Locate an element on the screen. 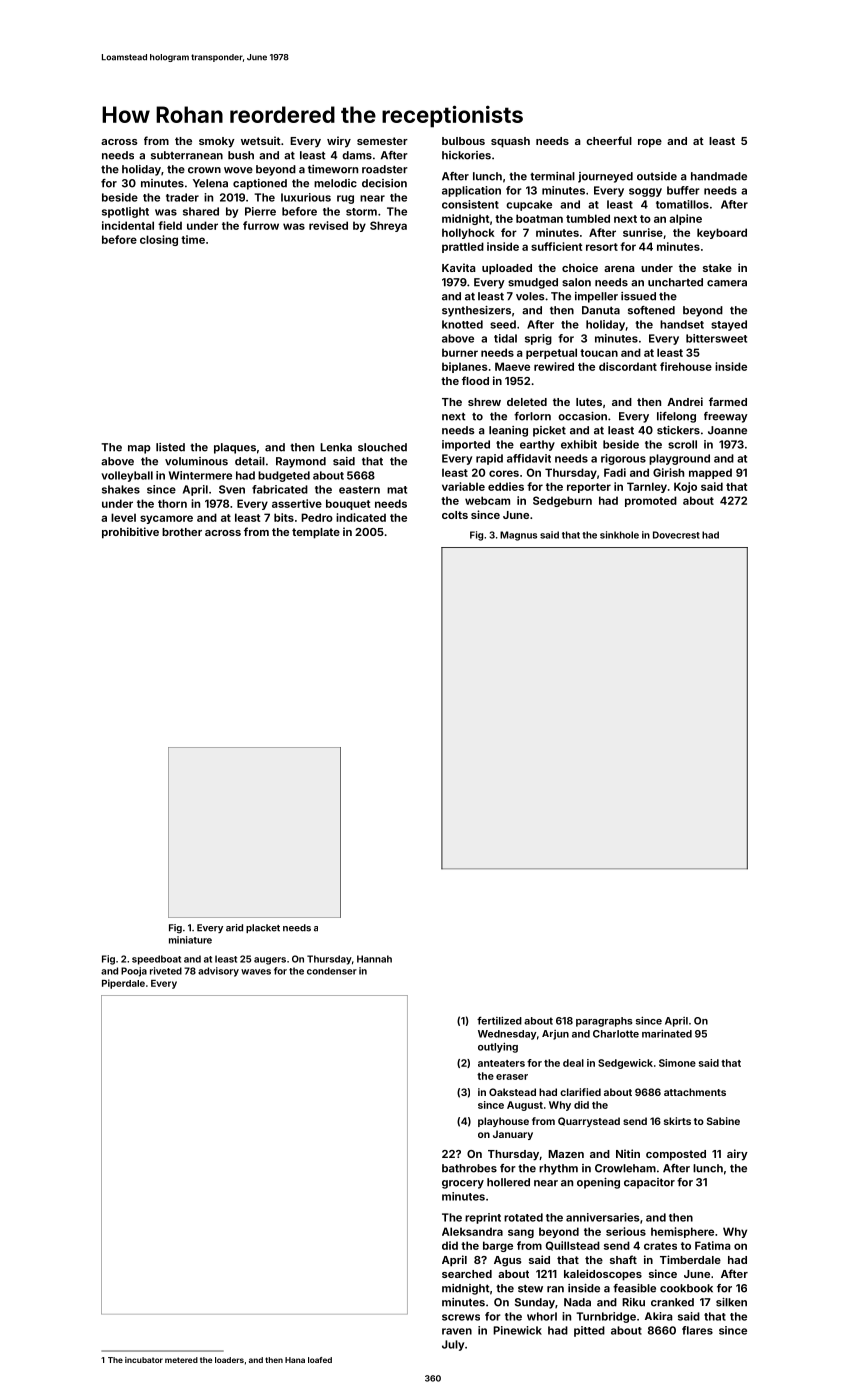  uploaded is located at coordinates (507, 269).
